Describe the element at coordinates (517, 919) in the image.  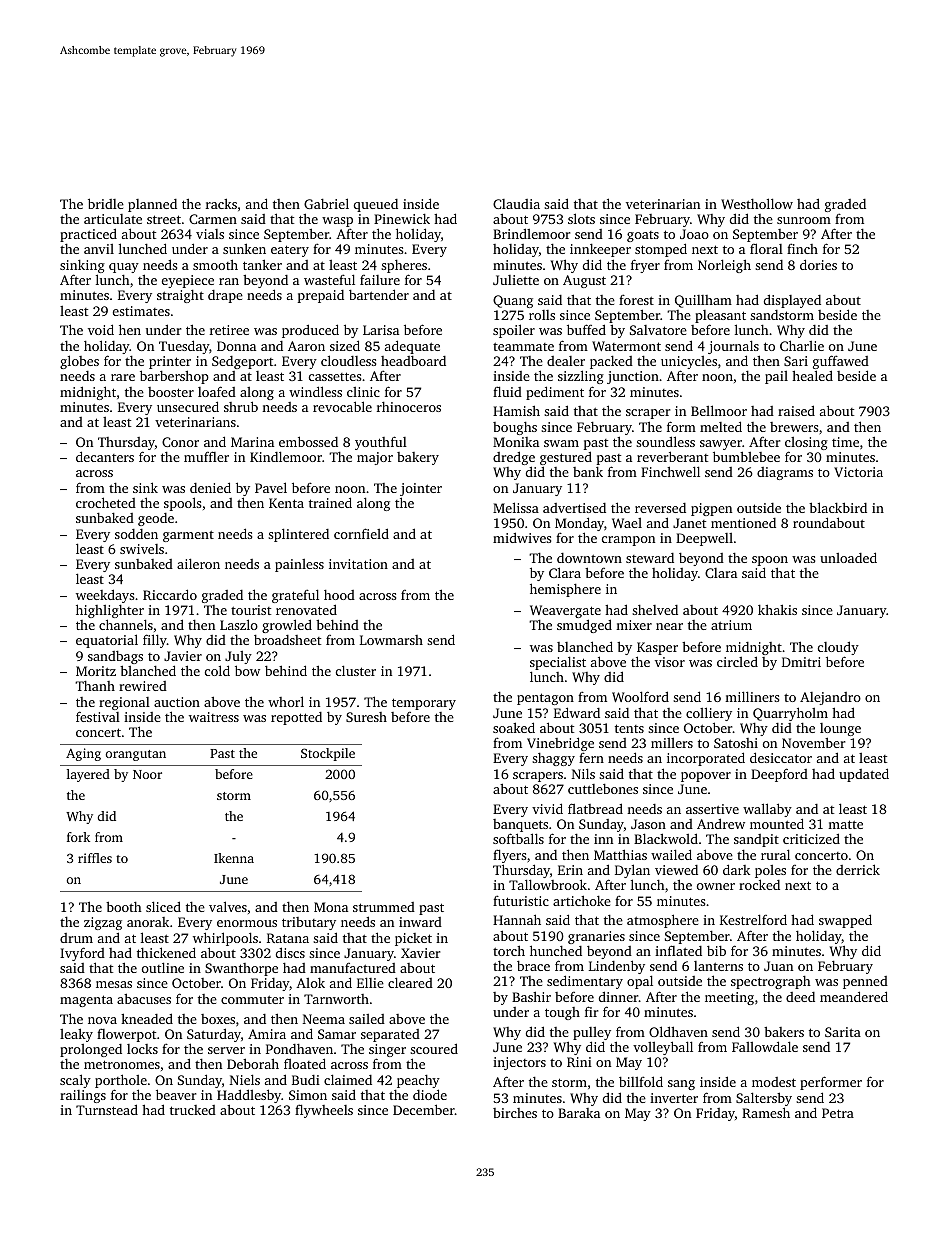
I see `Hannah` at that location.
